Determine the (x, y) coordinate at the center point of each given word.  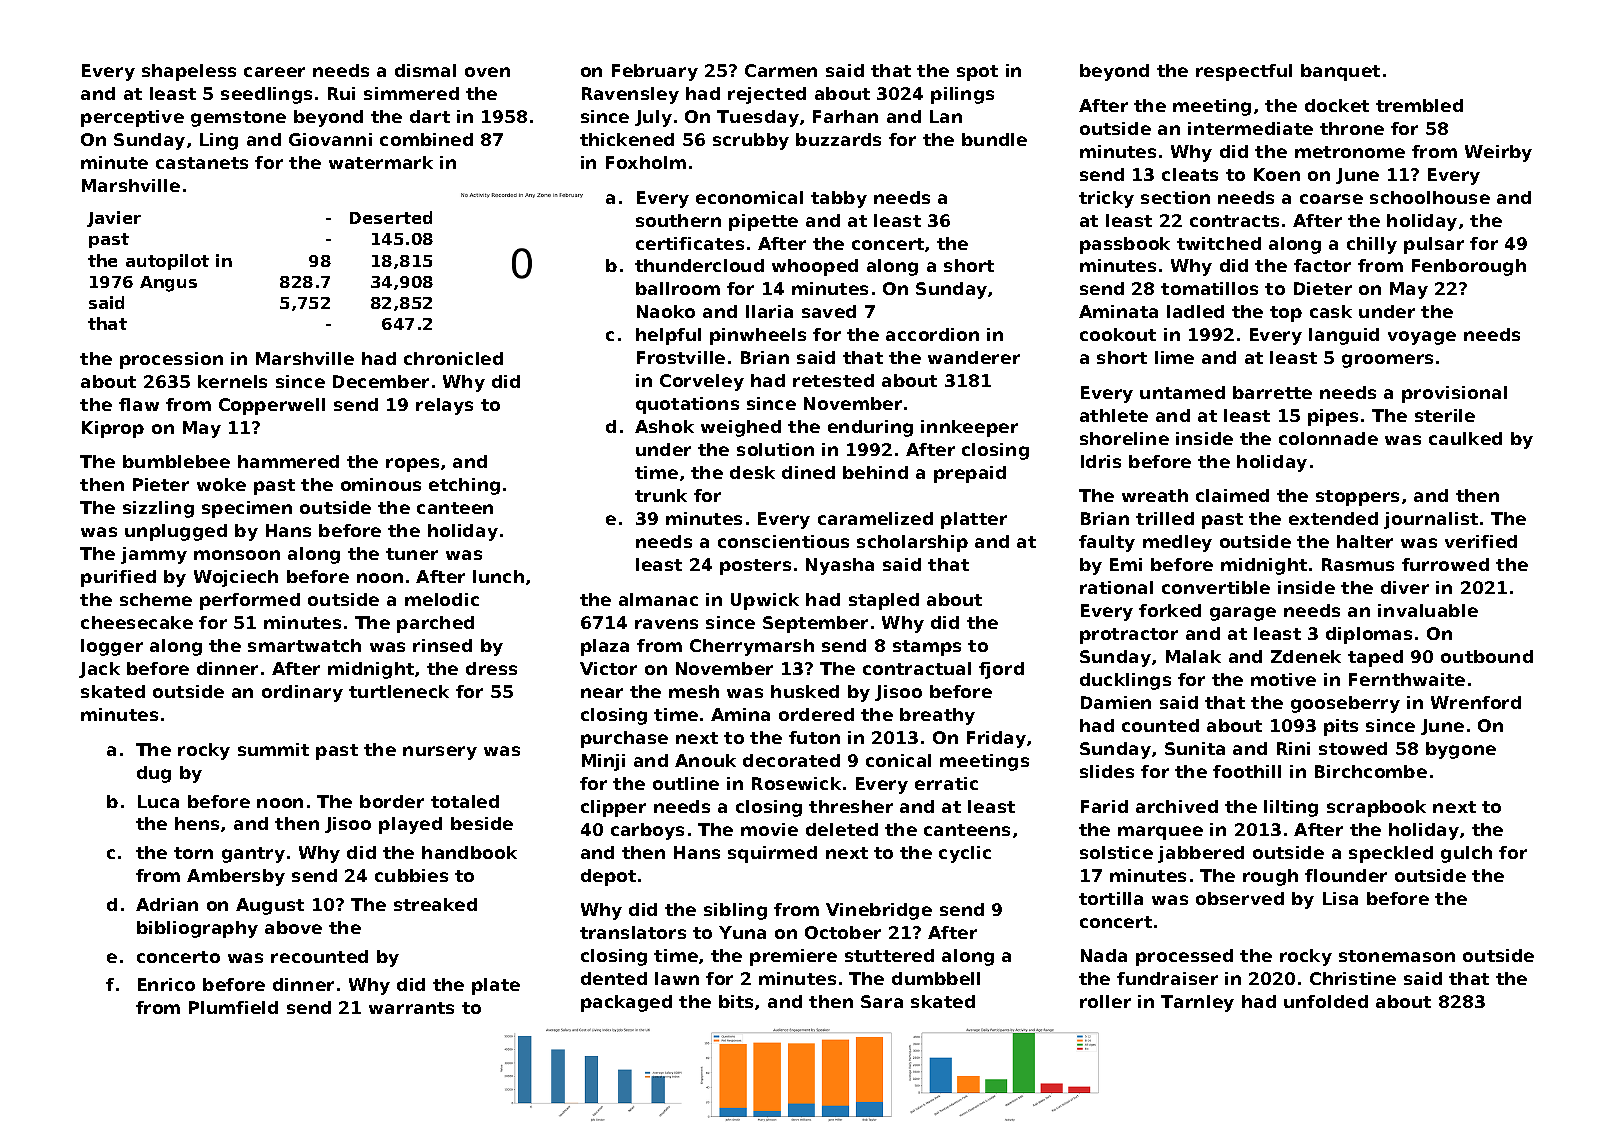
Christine (1353, 978)
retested (833, 380)
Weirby (1498, 153)
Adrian (167, 904)
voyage (1422, 338)
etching (464, 486)
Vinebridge (879, 911)
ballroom (678, 288)
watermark (381, 162)
